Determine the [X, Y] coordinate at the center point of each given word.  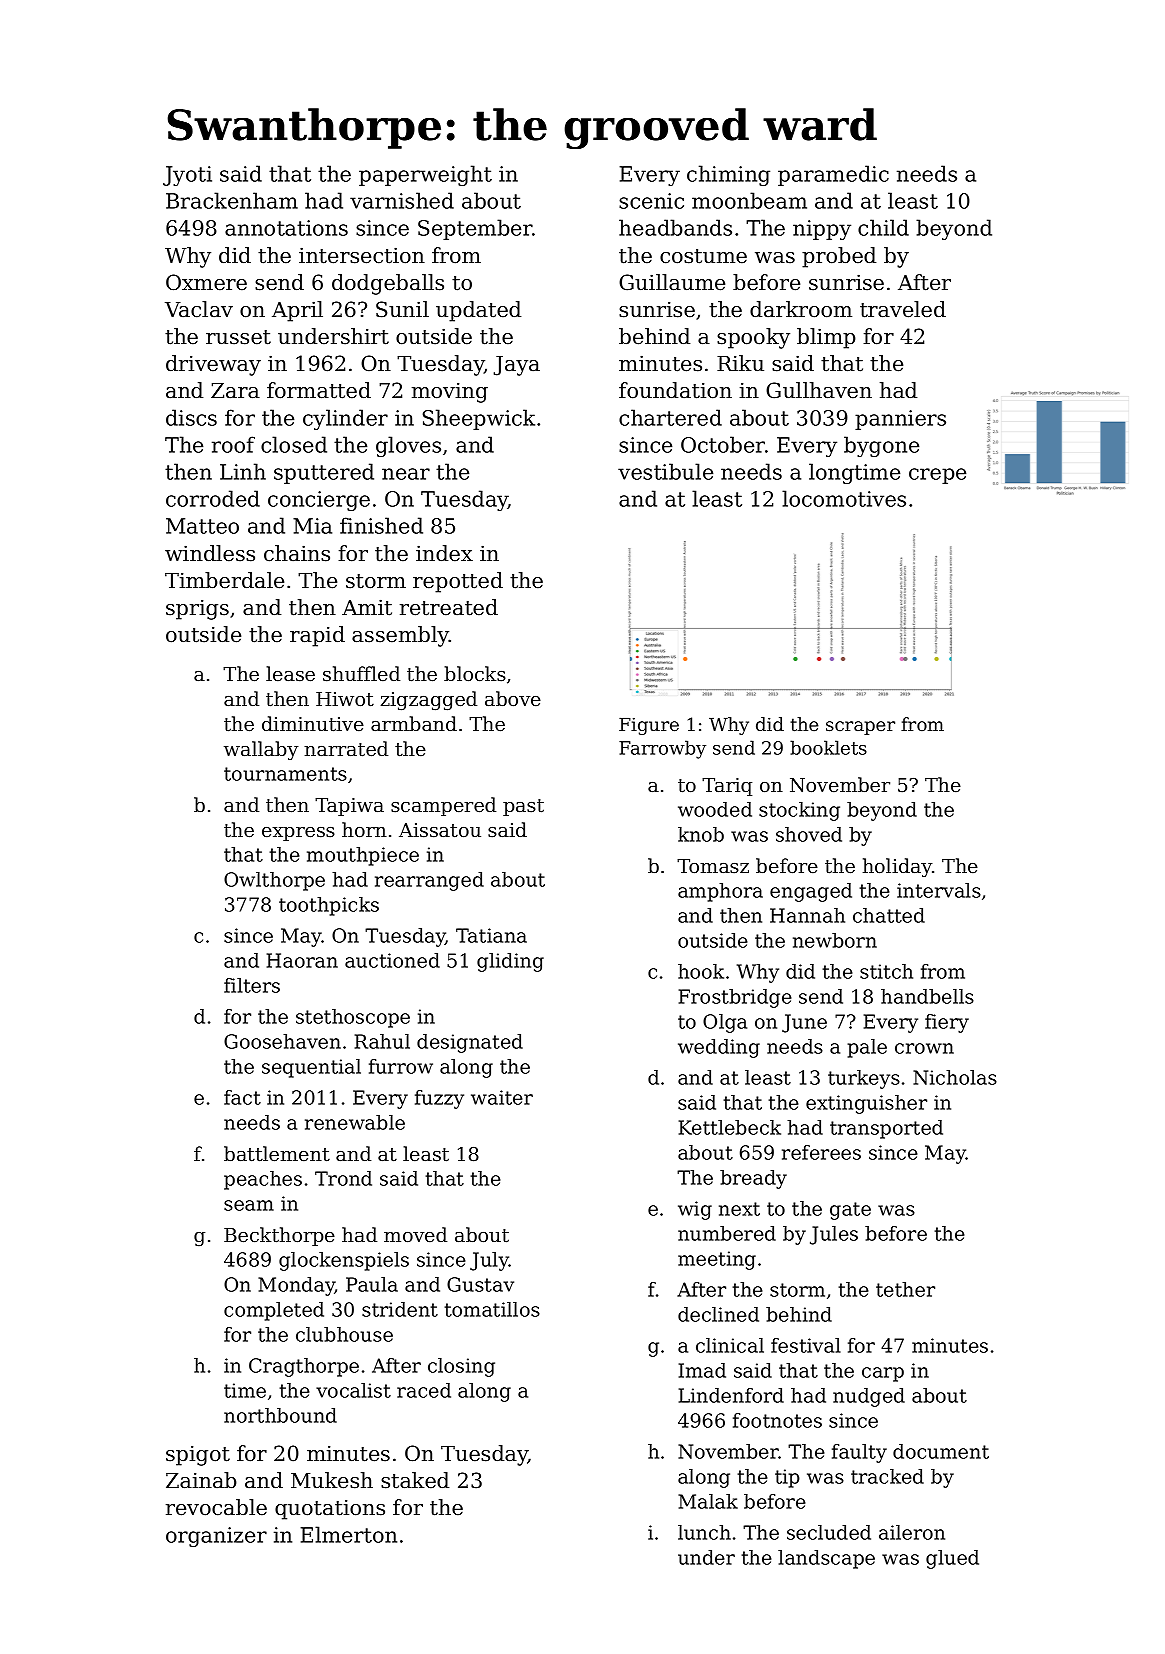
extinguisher [866, 1104]
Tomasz [713, 866]
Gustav [480, 1284]
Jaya [516, 366]
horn [364, 829]
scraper [860, 728]
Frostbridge [735, 998]
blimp [826, 338]
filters [252, 985]
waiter [502, 1097]
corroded [213, 498]
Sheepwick [479, 419]
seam [249, 1205]
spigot [198, 1456]
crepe [937, 476]
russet [238, 337]
